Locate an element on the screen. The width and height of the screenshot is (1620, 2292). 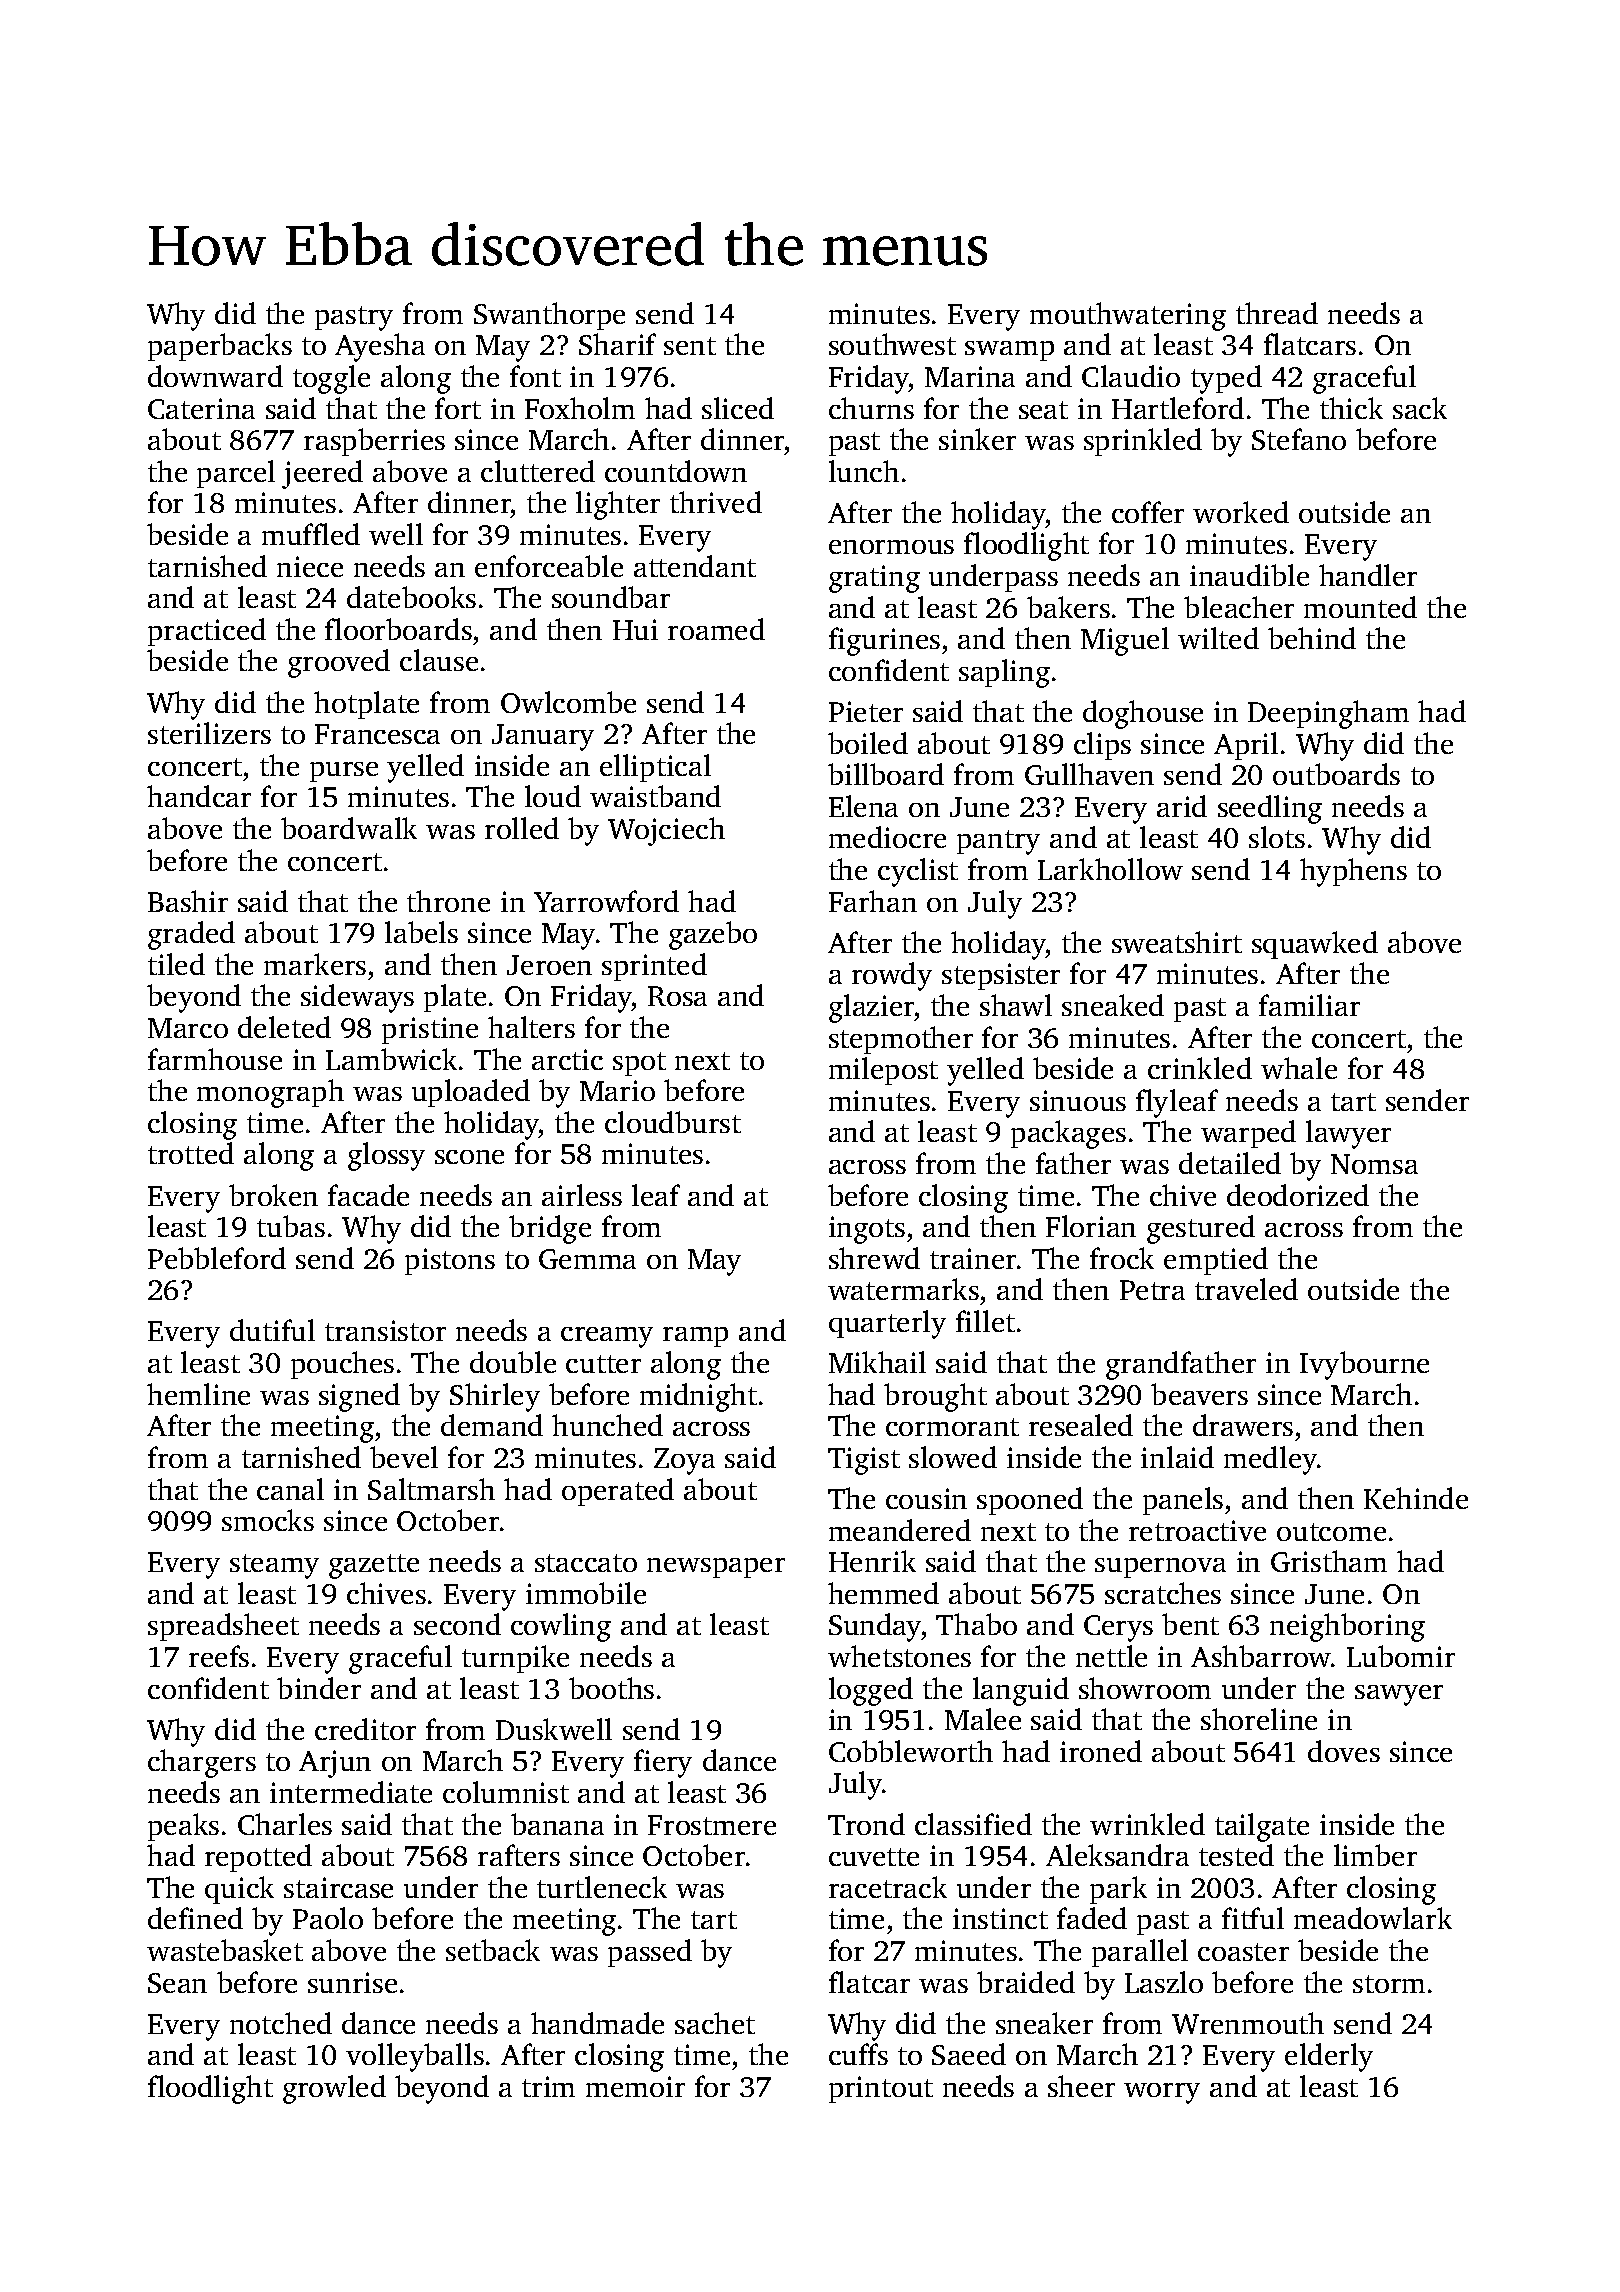
Gemma is located at coordinates (587, 1259).
